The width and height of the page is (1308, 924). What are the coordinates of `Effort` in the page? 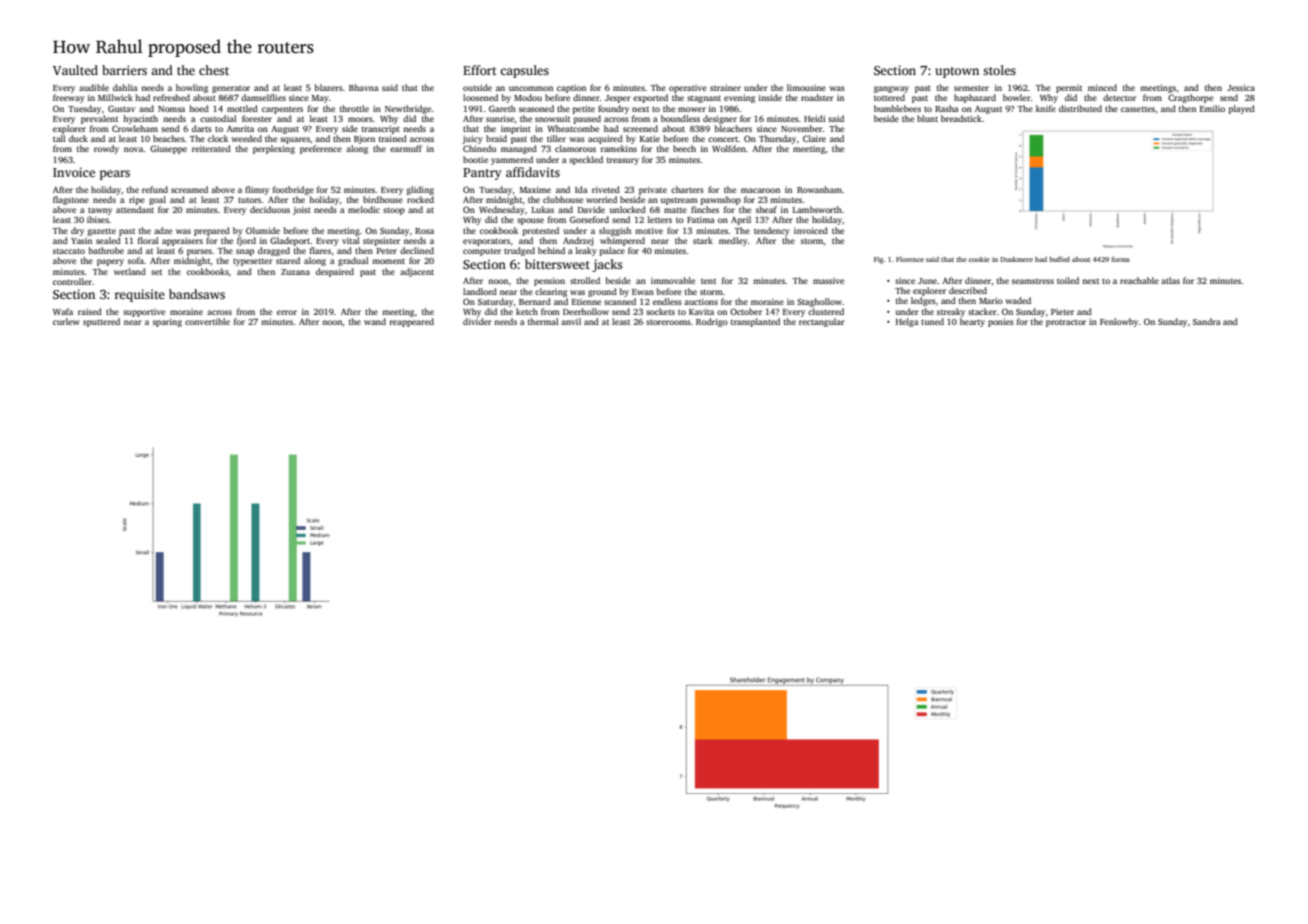 It's located at (480, 70).
